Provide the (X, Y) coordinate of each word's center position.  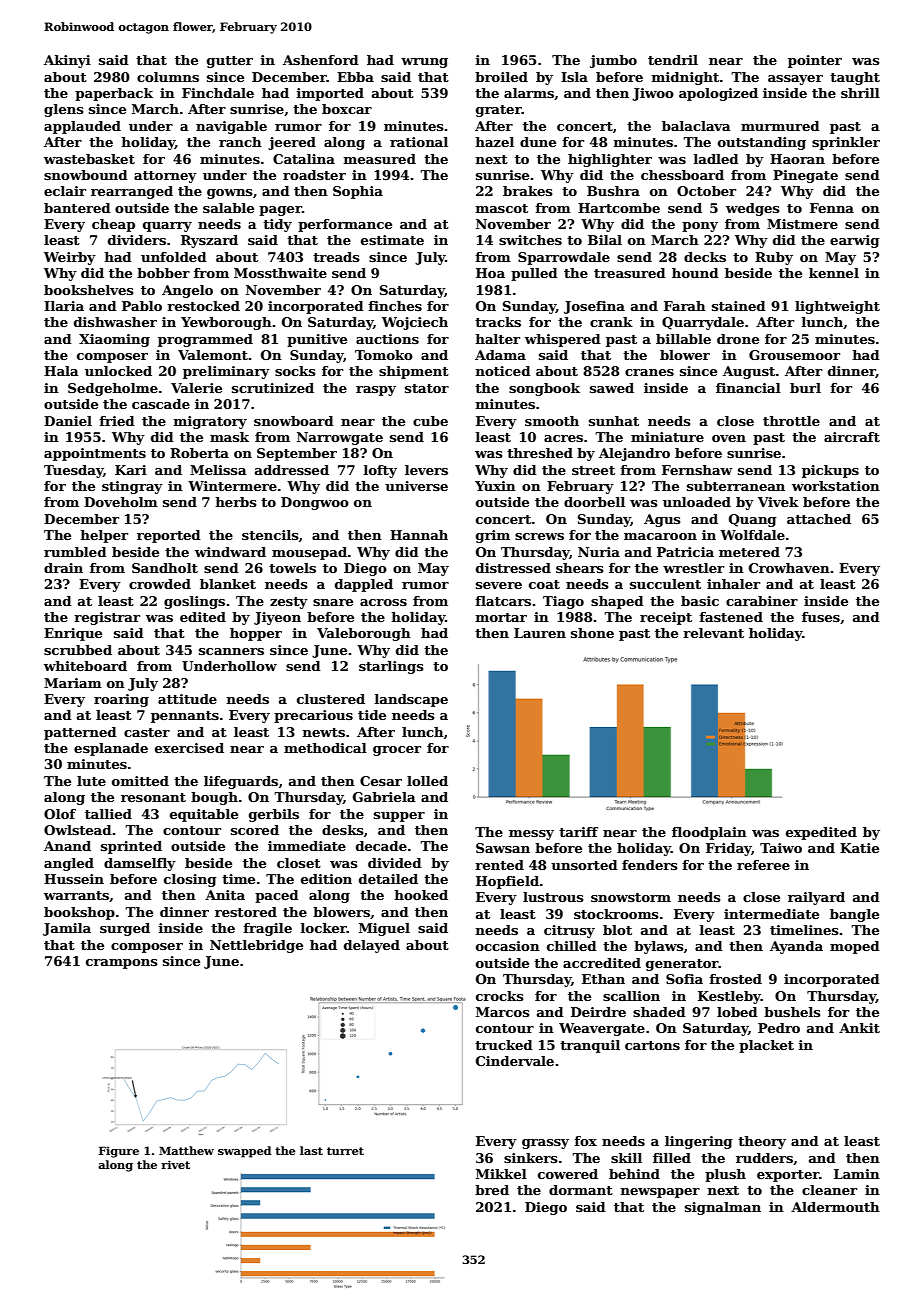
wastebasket (89, 159)
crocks (500, 996)
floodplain (709, 833)
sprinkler (846, 143)
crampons (122, 964)
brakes (528, 191)
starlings (391, 667)
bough (214, 798)
